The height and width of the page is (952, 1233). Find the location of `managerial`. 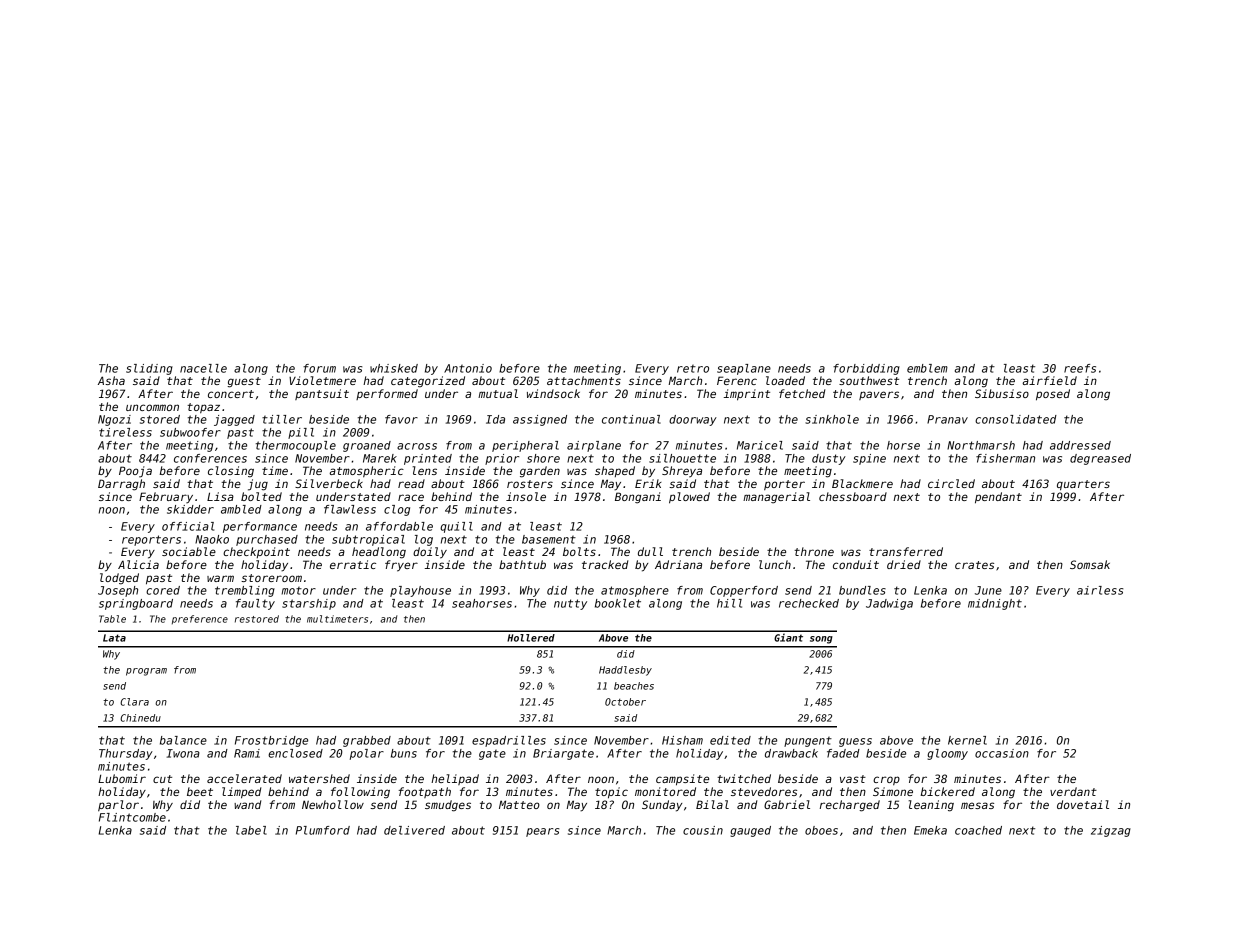

managerial is located at coordinates (776, 498).
